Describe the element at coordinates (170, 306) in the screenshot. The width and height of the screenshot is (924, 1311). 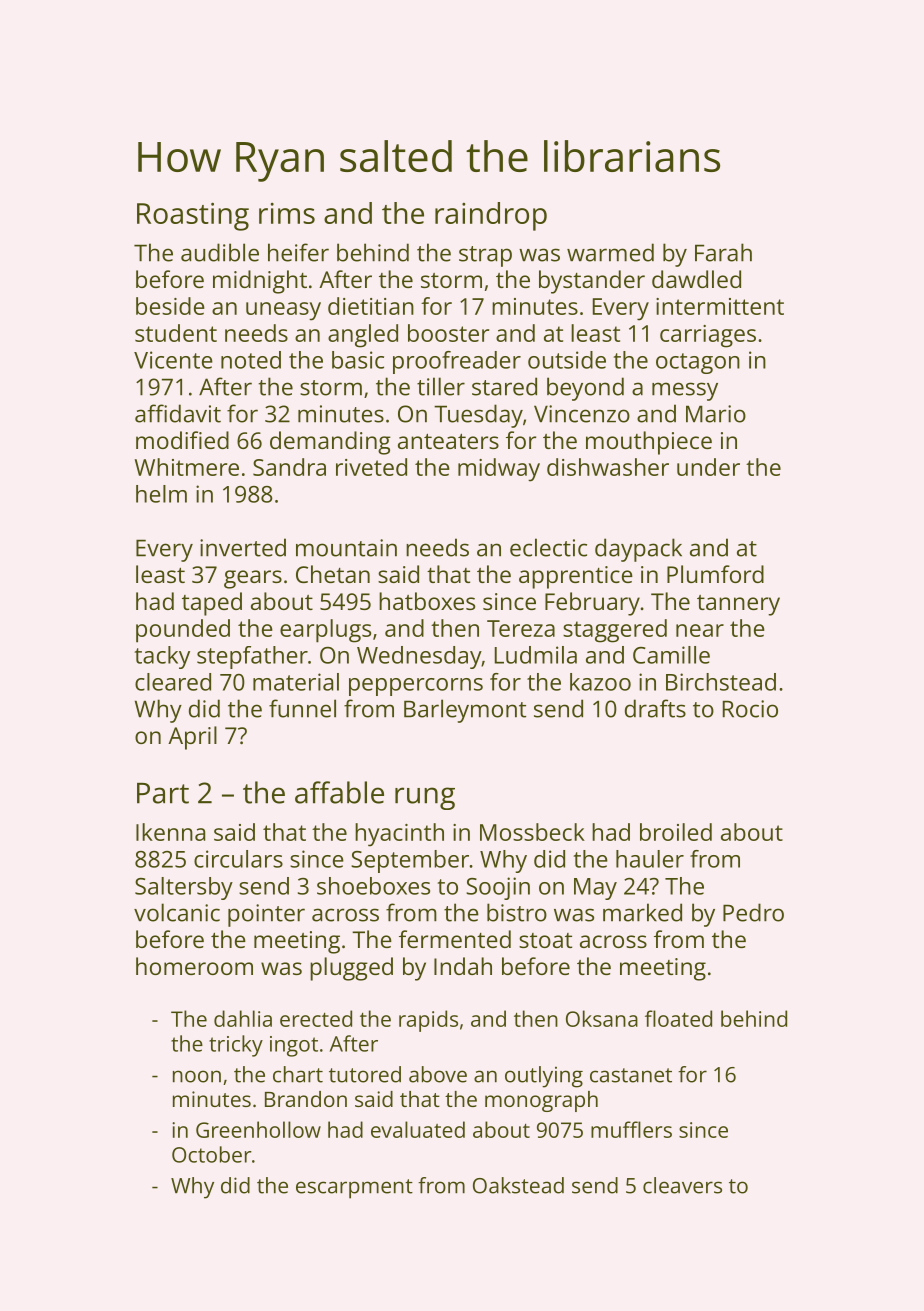
I see `beside` at that location.
